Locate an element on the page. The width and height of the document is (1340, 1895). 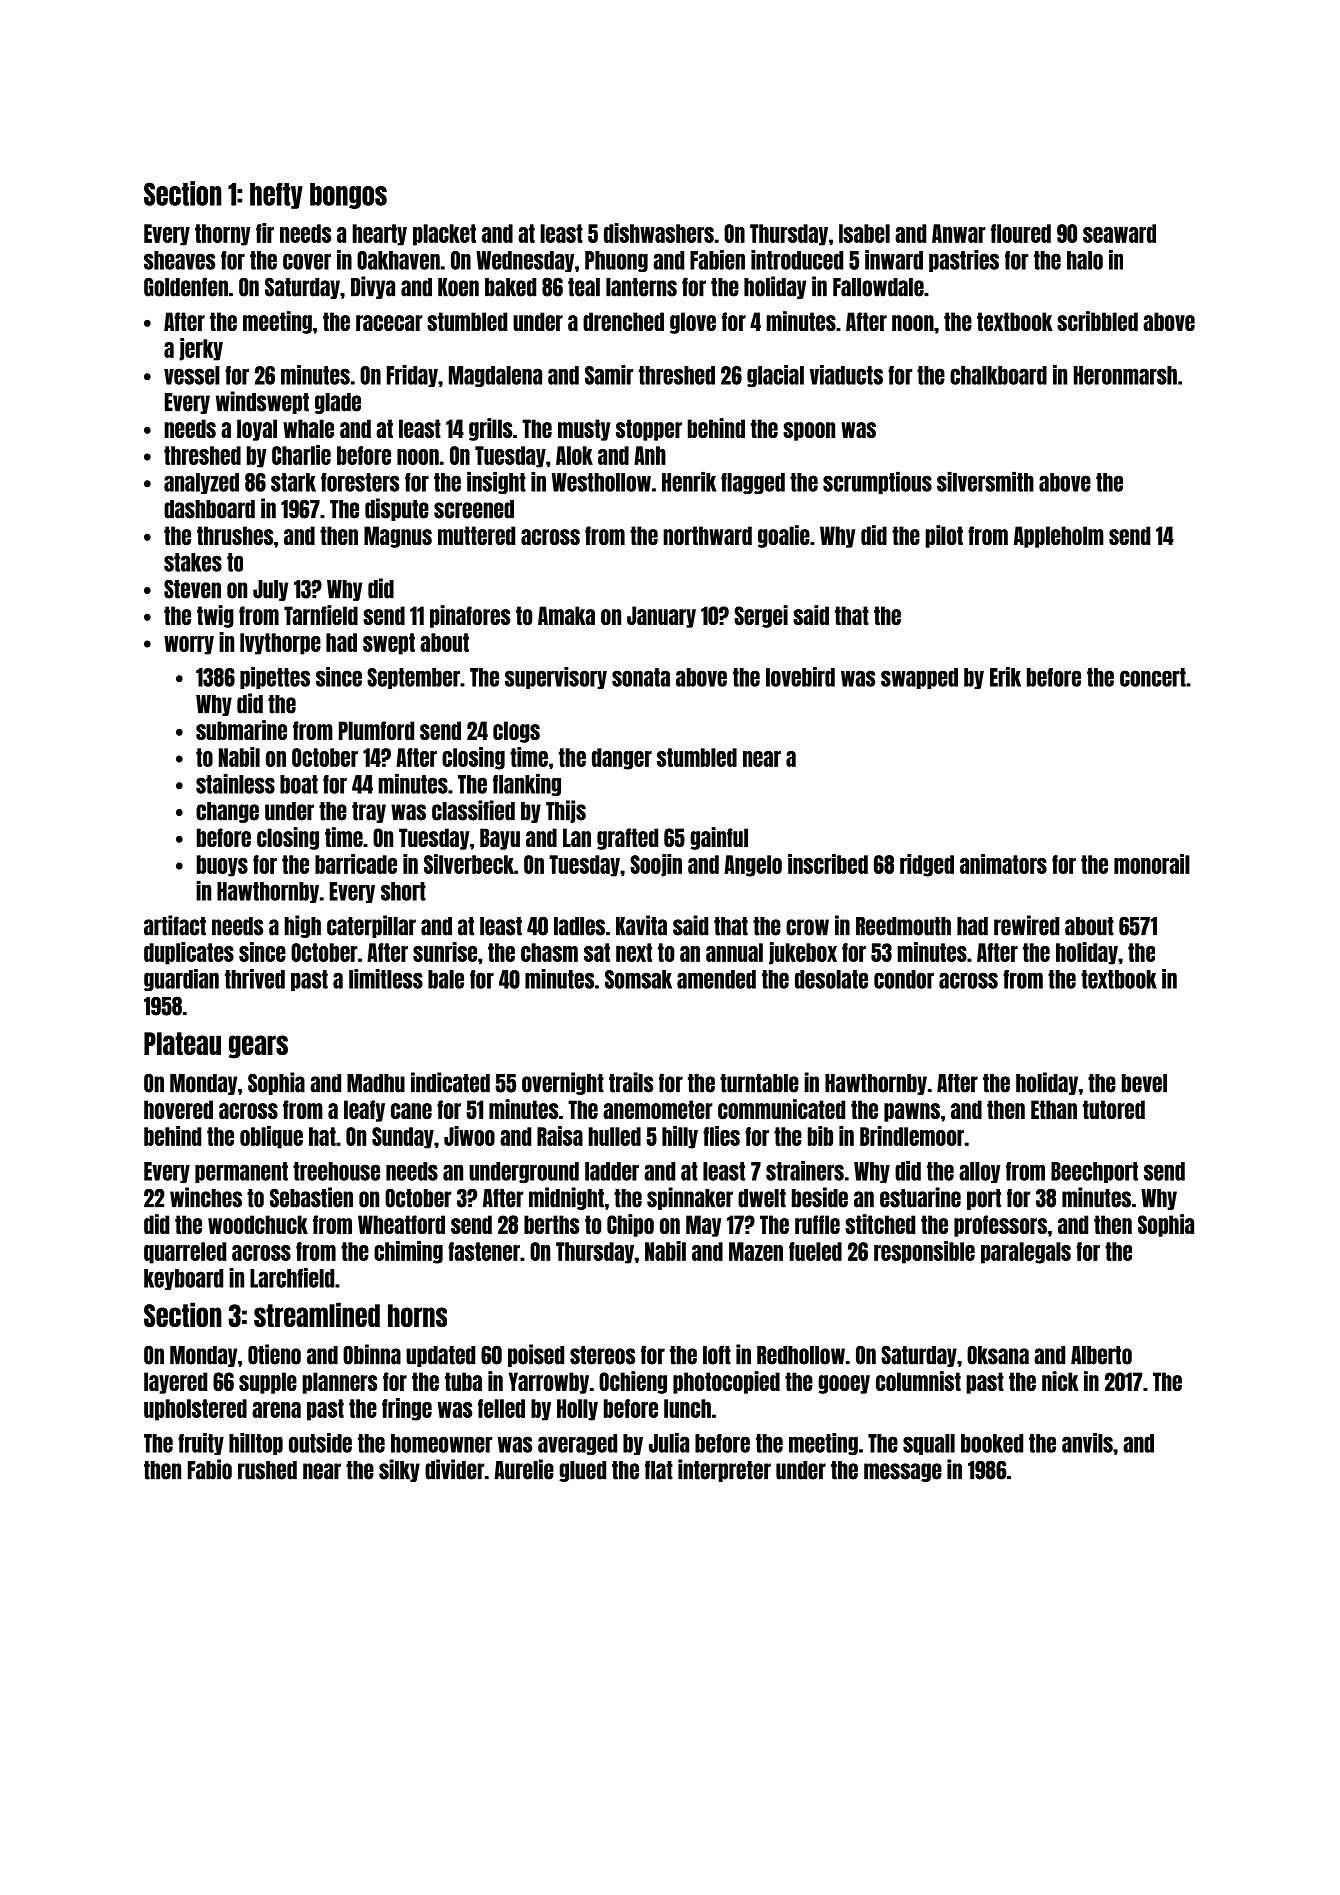
quarreled is located at coordinates (185, 1253).
